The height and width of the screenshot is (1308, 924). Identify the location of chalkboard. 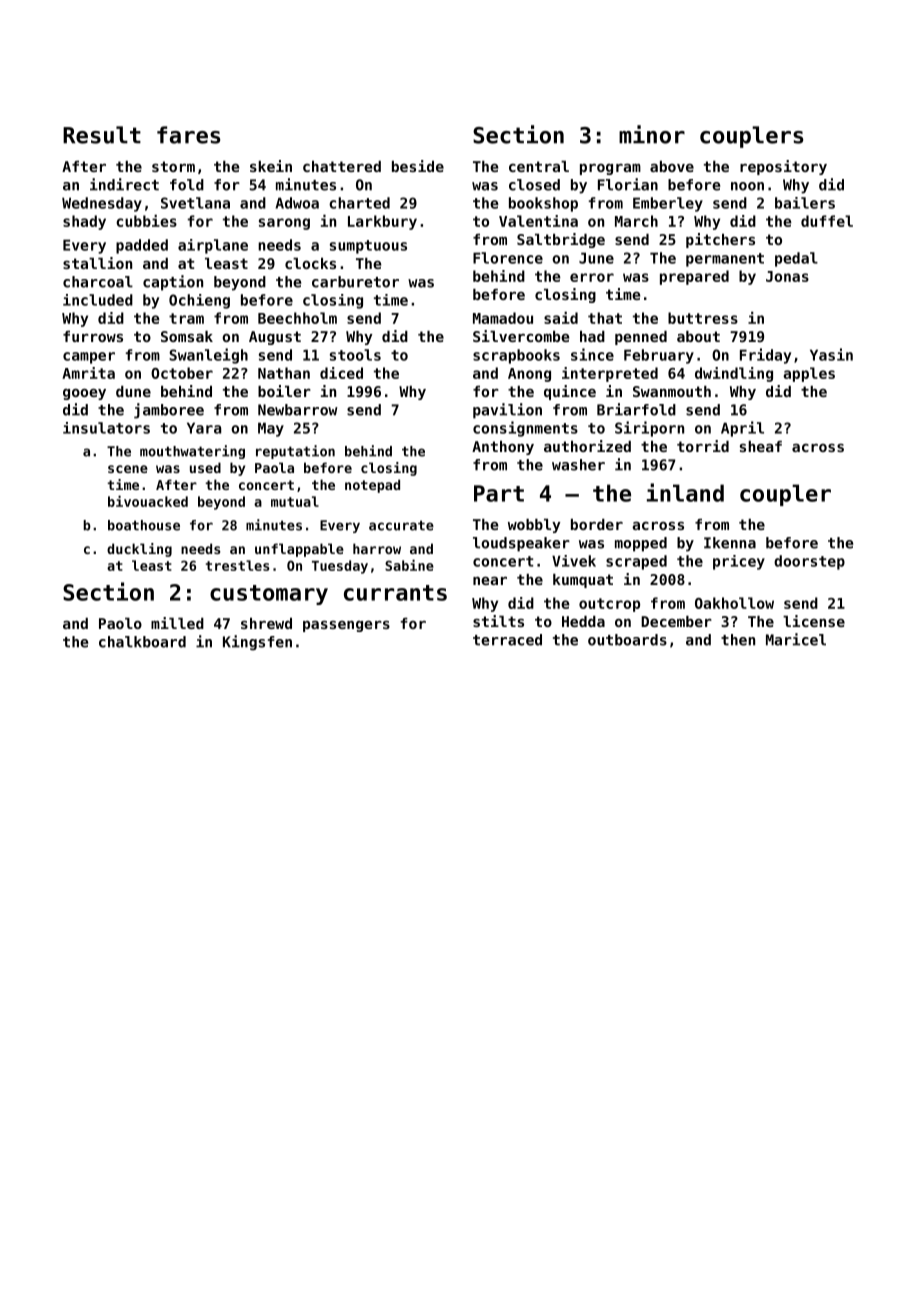
(142, 642).
